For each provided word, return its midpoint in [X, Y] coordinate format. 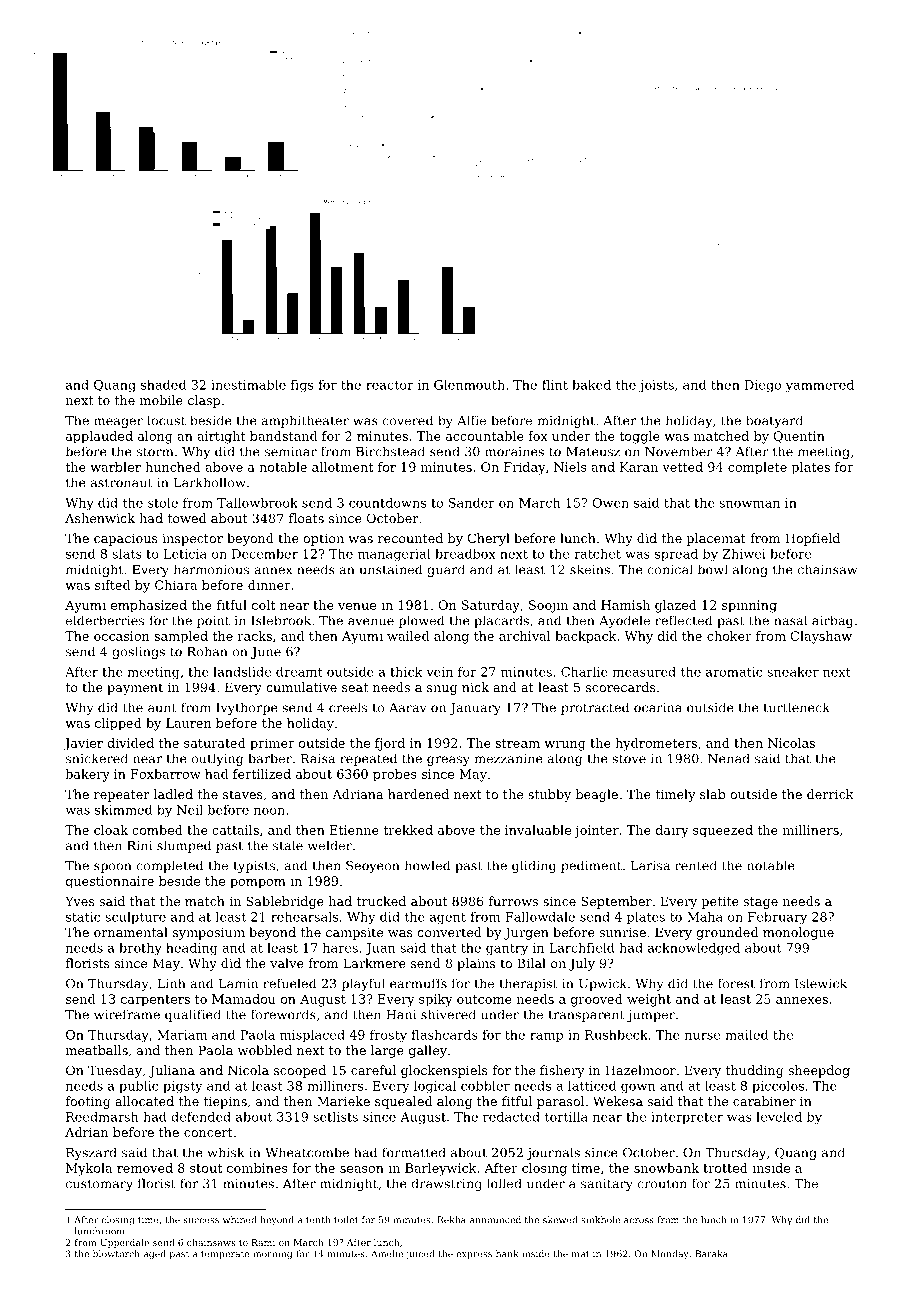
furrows [513, 901]
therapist [528, 984]
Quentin [799, 437]
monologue [798, 933]
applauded [99, 437]
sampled [181, 637]
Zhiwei [744, 554]
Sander [472, 503]
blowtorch [116, 1254]
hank [507, 1254]
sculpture [135, 918]
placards [501, 621]
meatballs [97, 1050]
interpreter [687, 1118]
